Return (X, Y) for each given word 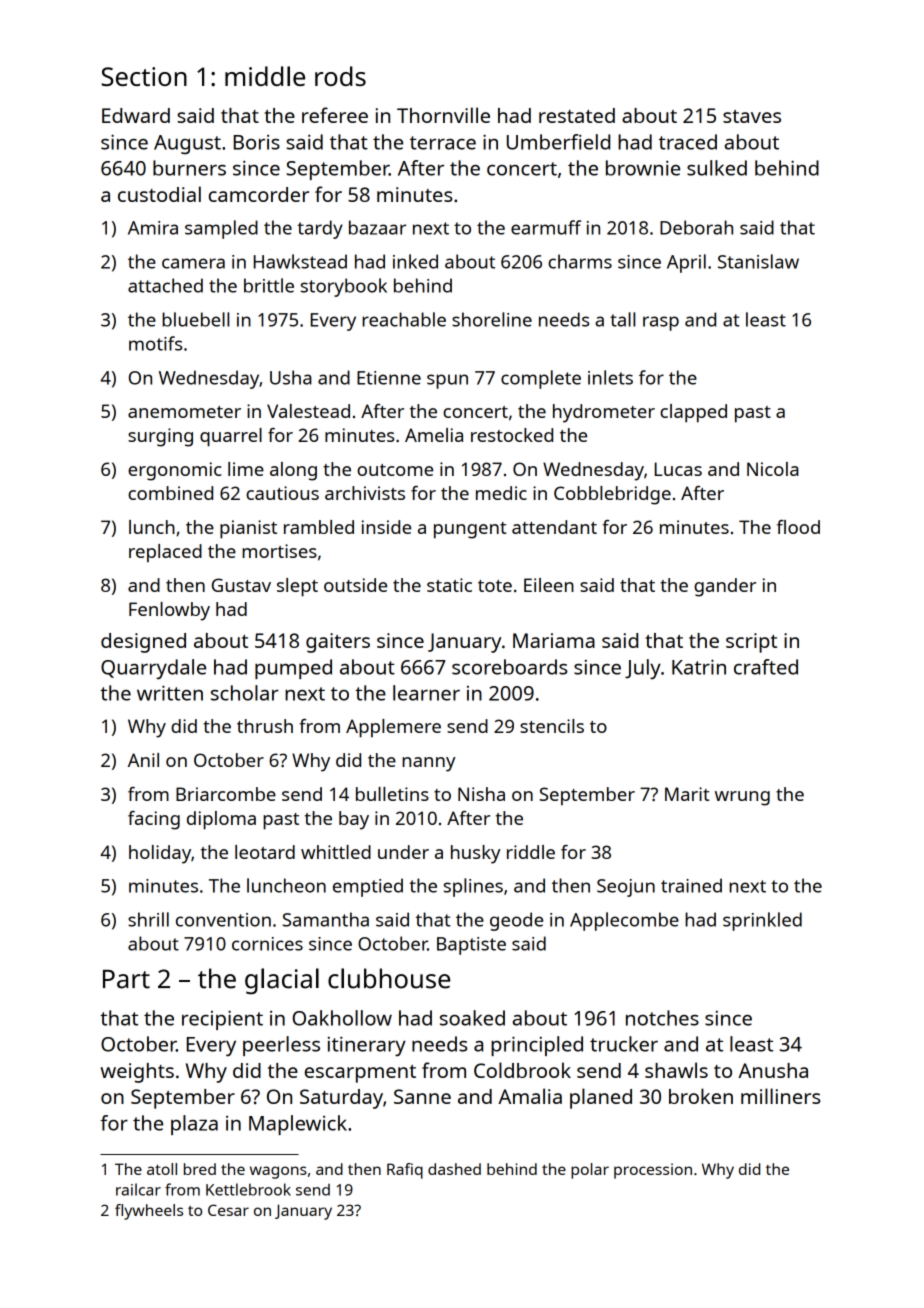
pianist (248, 529)
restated (577, 115)
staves (752, 116)
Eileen (549, 585)
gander (725, 587)
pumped (293, 669)
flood (798, 527)
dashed (454, 1169)
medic (501, 493)
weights (137, 1073)
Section (144, 76)
